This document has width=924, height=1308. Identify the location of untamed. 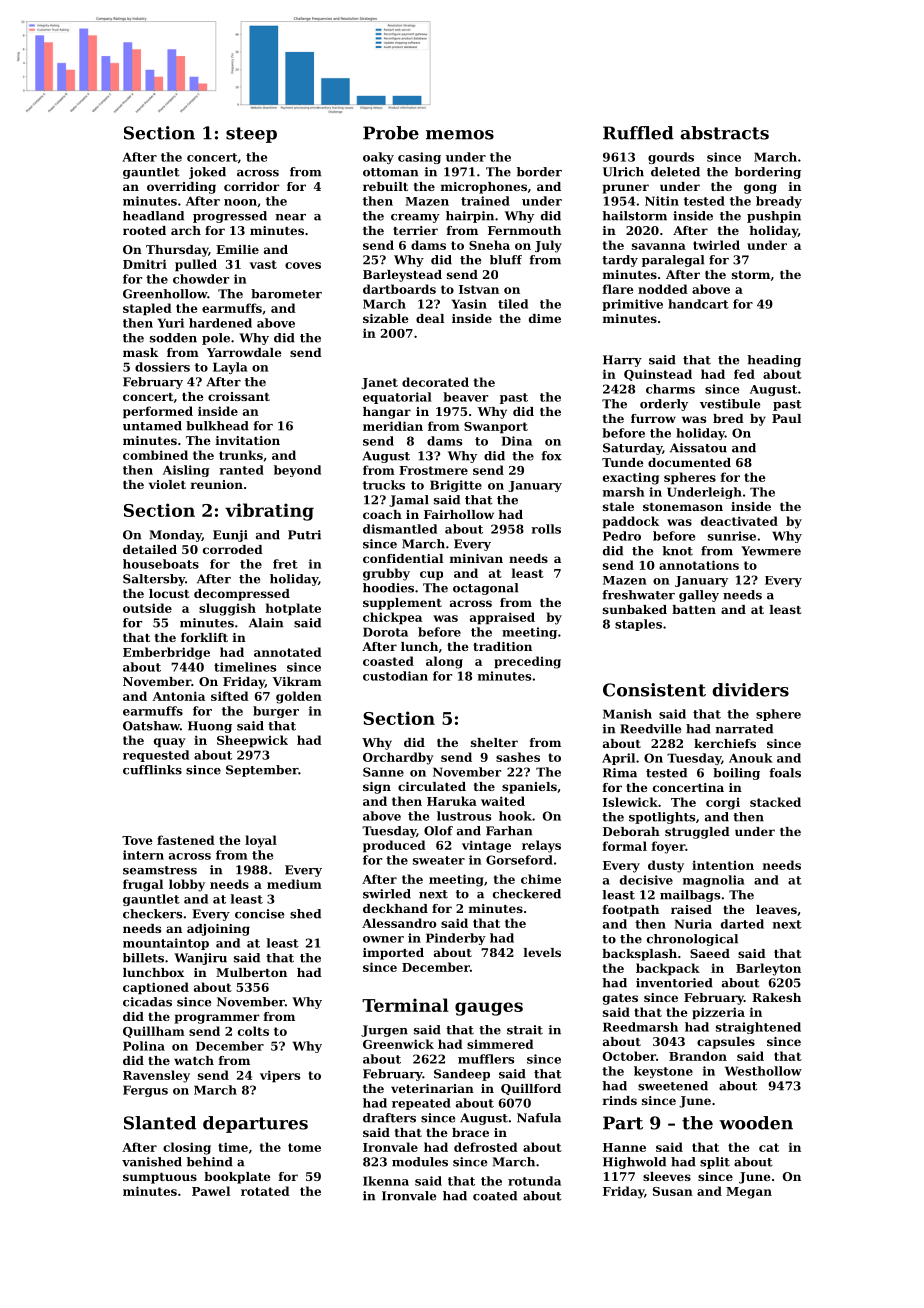
(152, 426).
